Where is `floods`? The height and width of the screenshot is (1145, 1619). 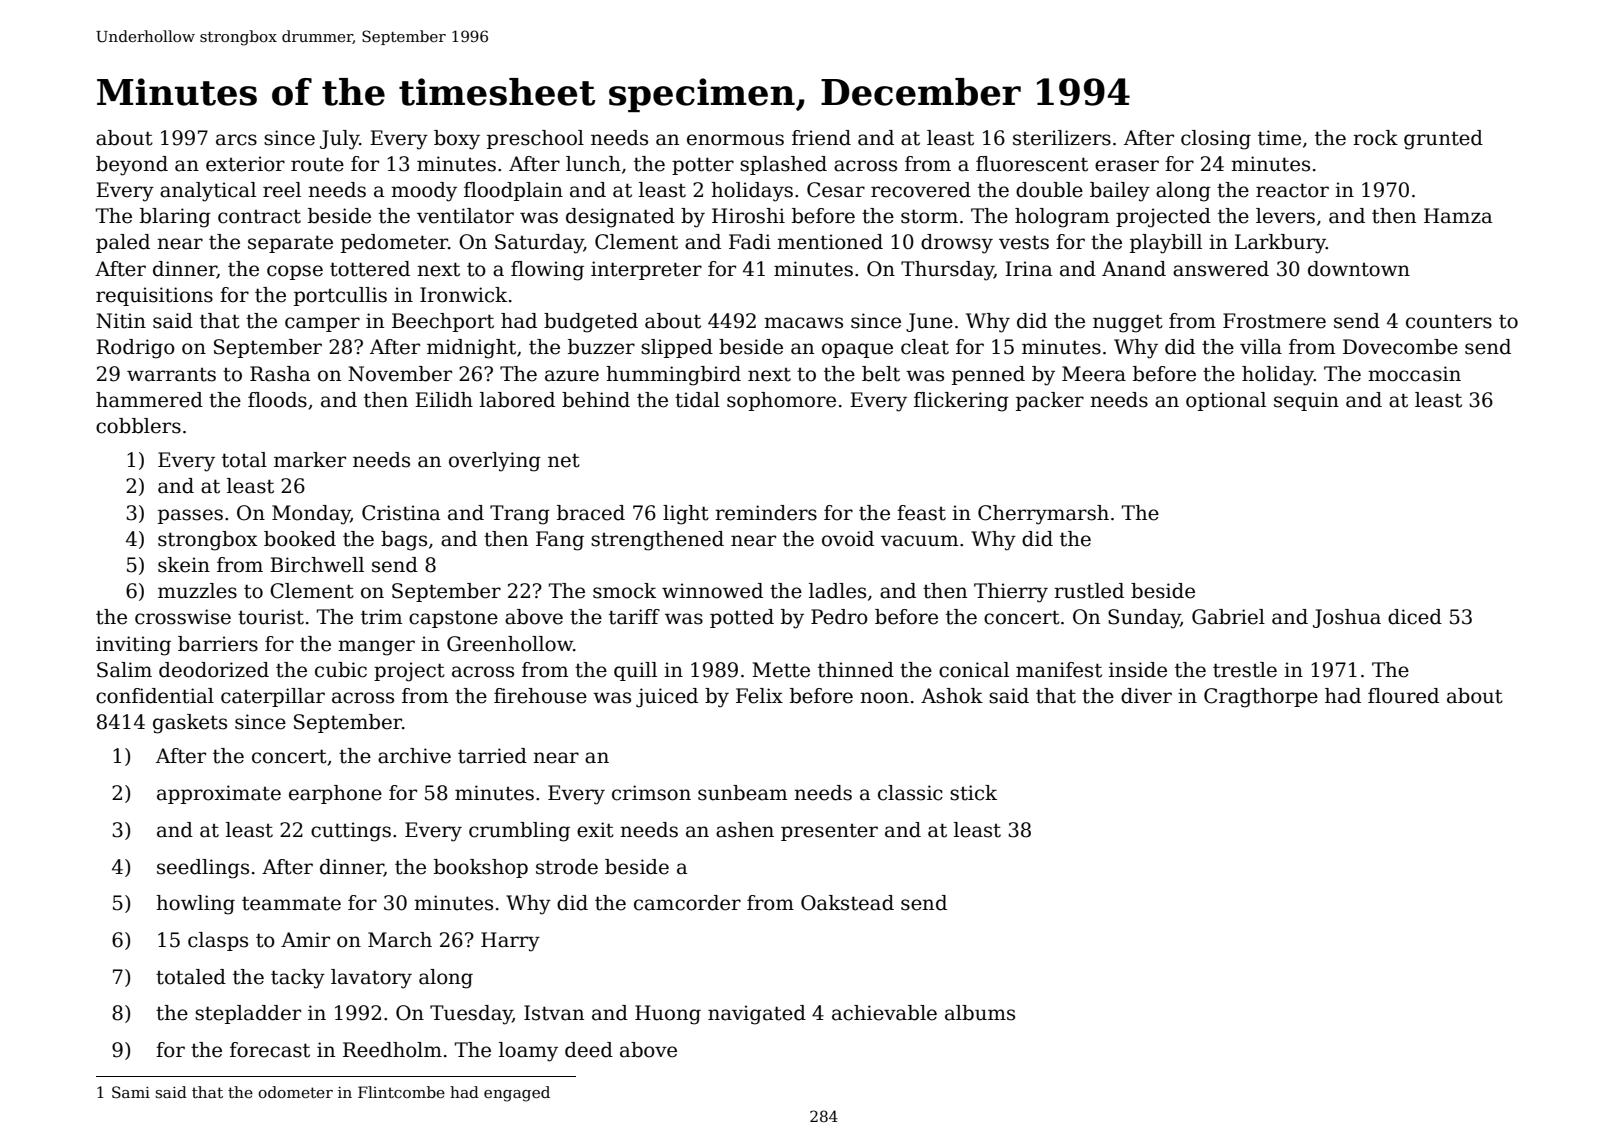 floods is located at coordinates (277, 400).
